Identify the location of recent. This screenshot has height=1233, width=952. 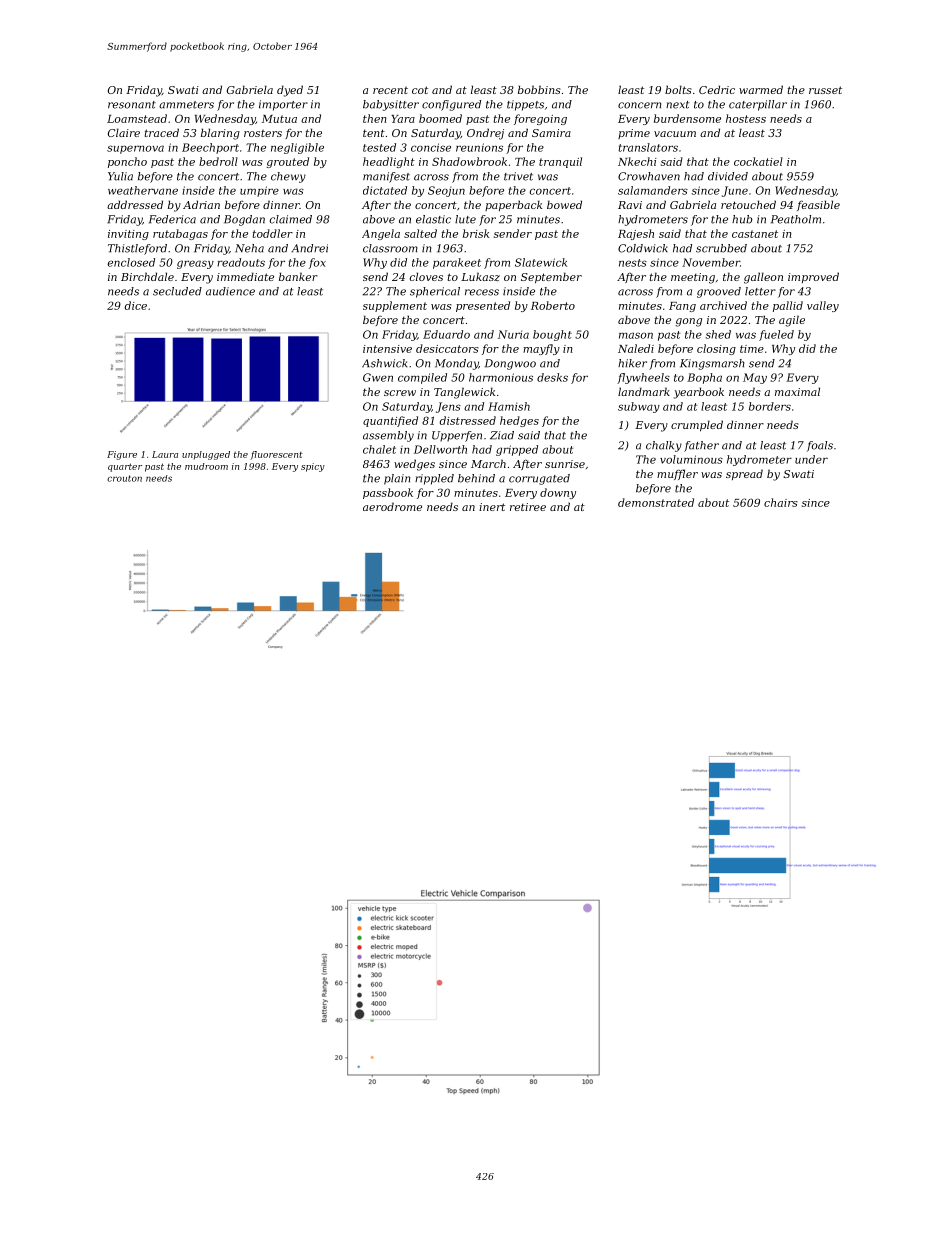
(390, 90).
